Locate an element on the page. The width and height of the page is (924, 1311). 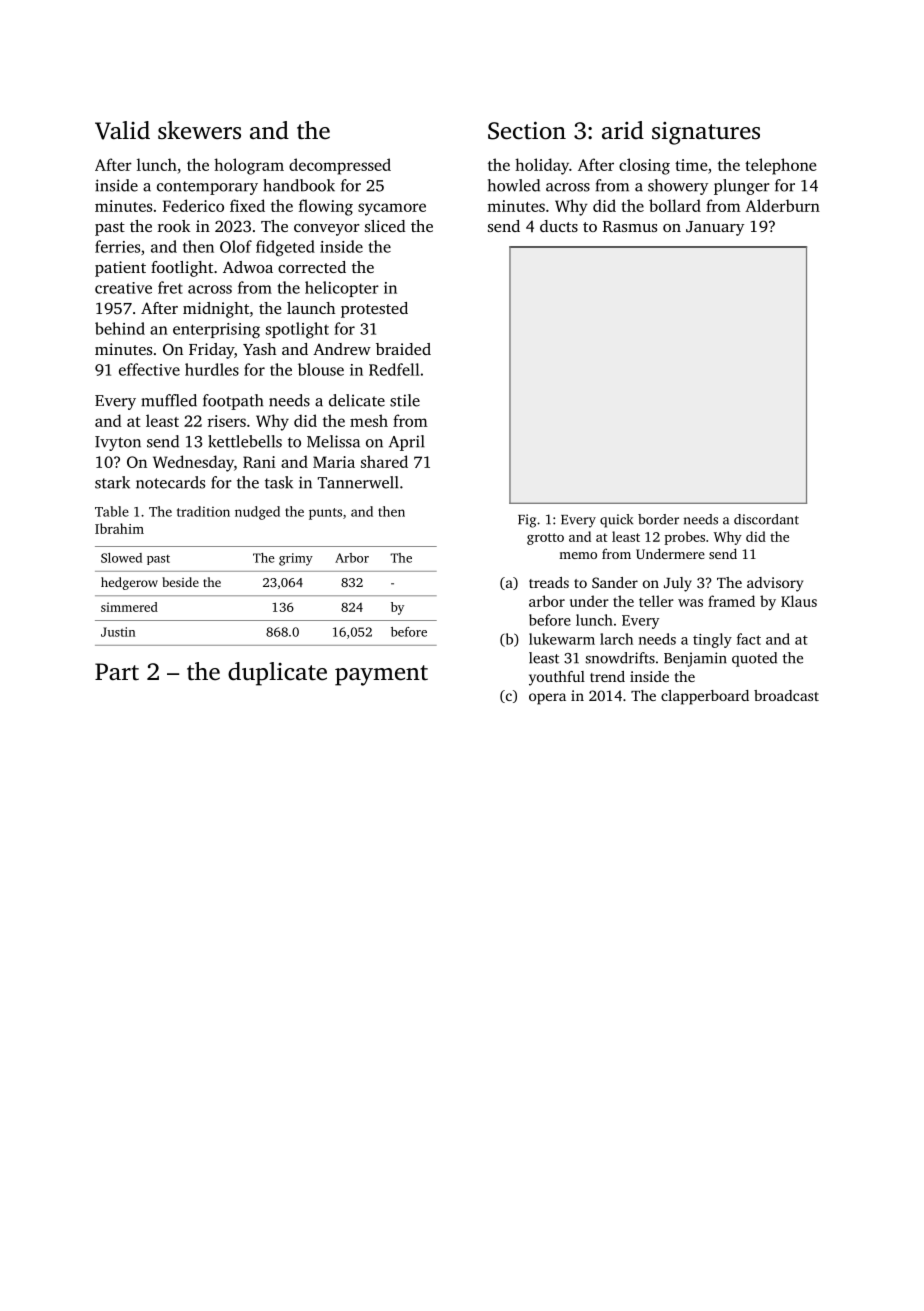
signatures is located at coordinates (706, 133).
